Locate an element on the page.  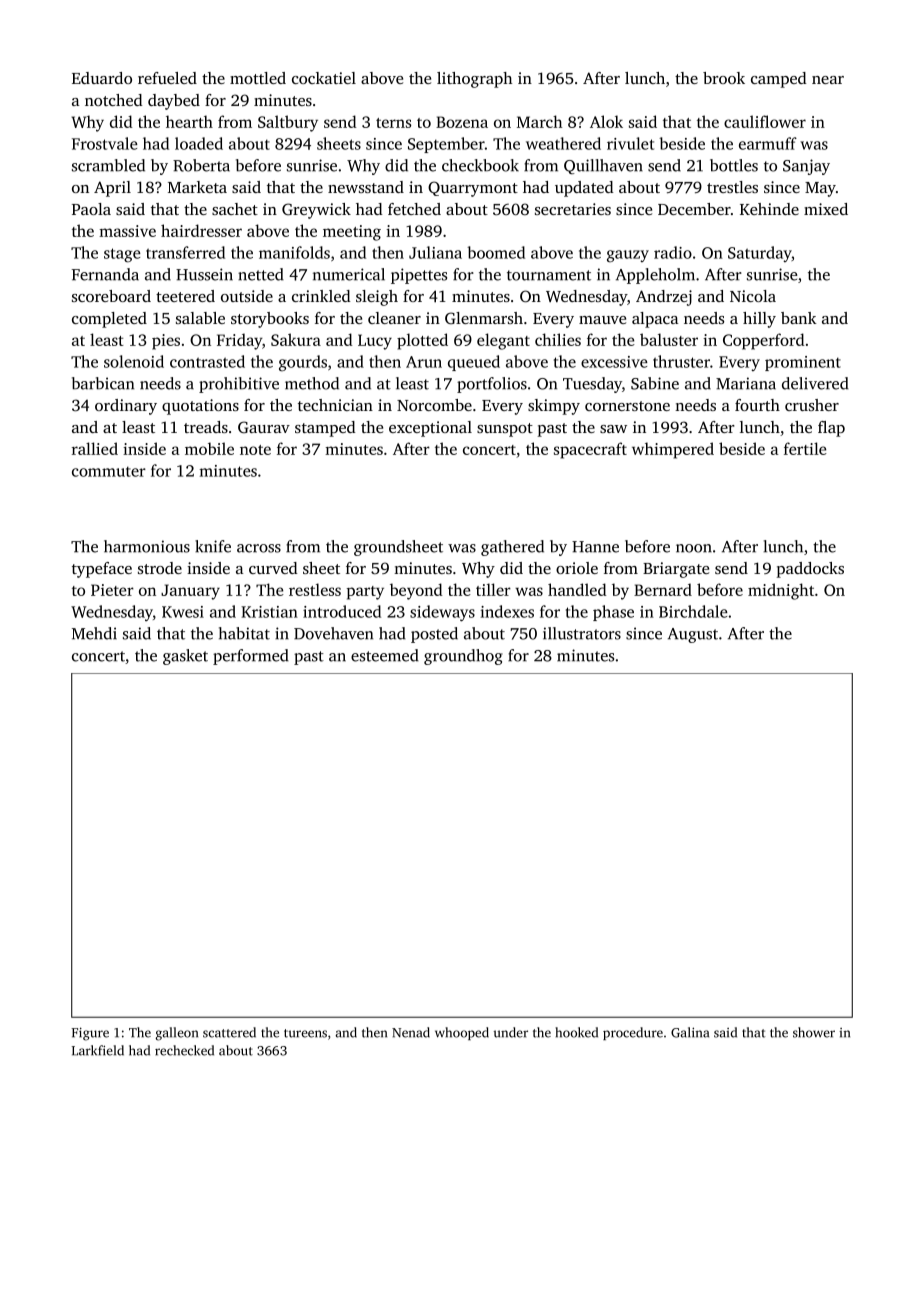
September is located at coordinates (446, 145).
